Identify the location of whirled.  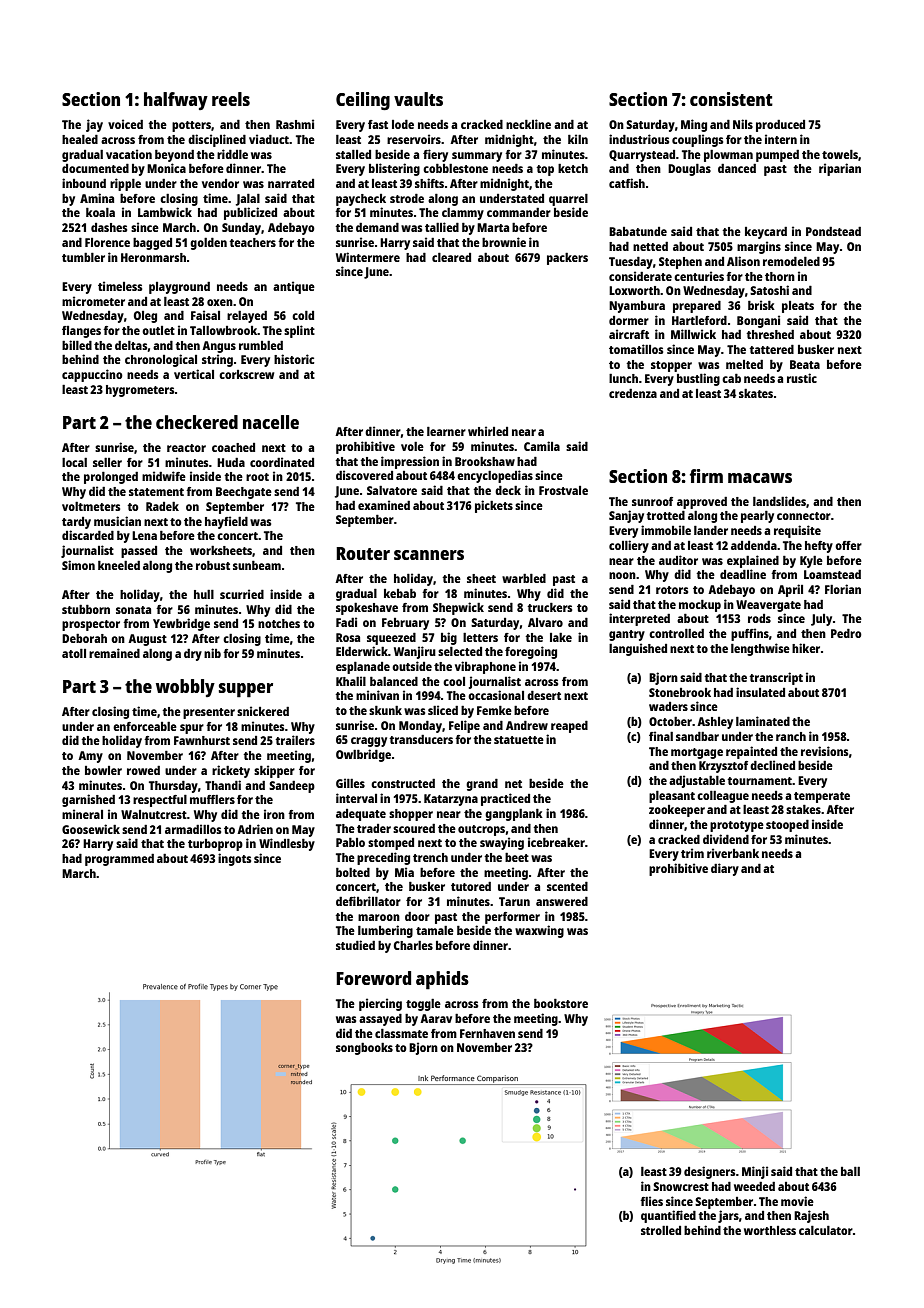
(488, 431).
